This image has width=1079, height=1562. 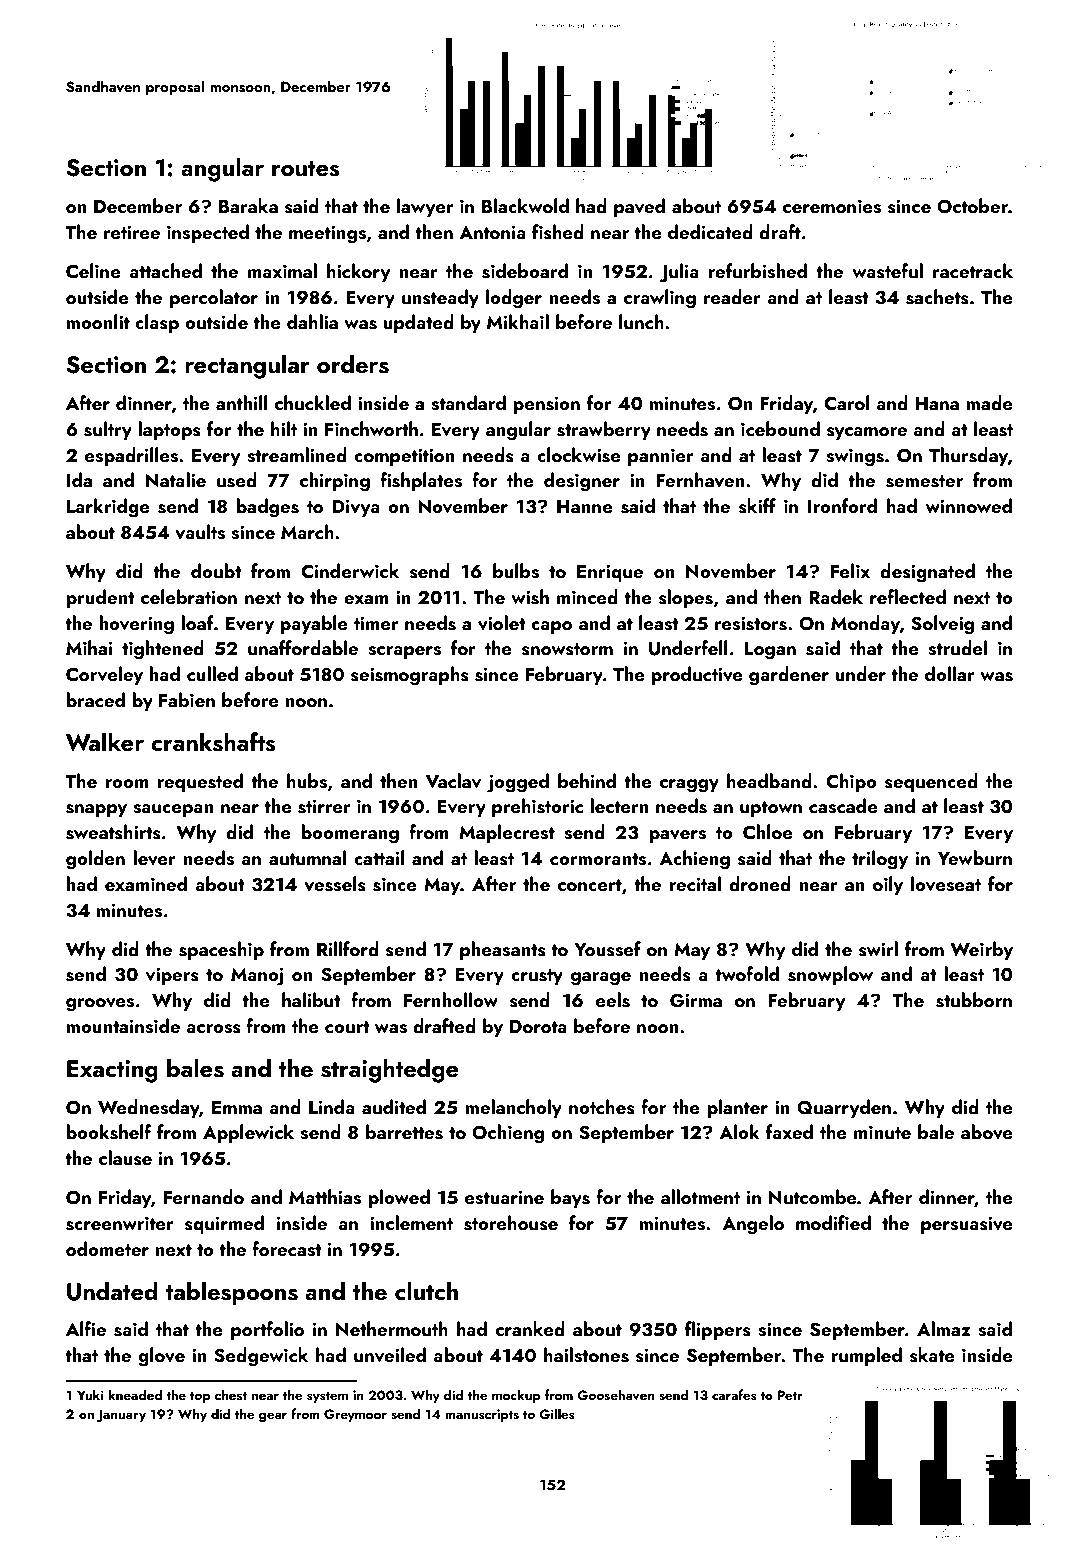 What do you see at coordinates (950, 673) in the image?
I see `dollar` at bounding box center [950, 673].
